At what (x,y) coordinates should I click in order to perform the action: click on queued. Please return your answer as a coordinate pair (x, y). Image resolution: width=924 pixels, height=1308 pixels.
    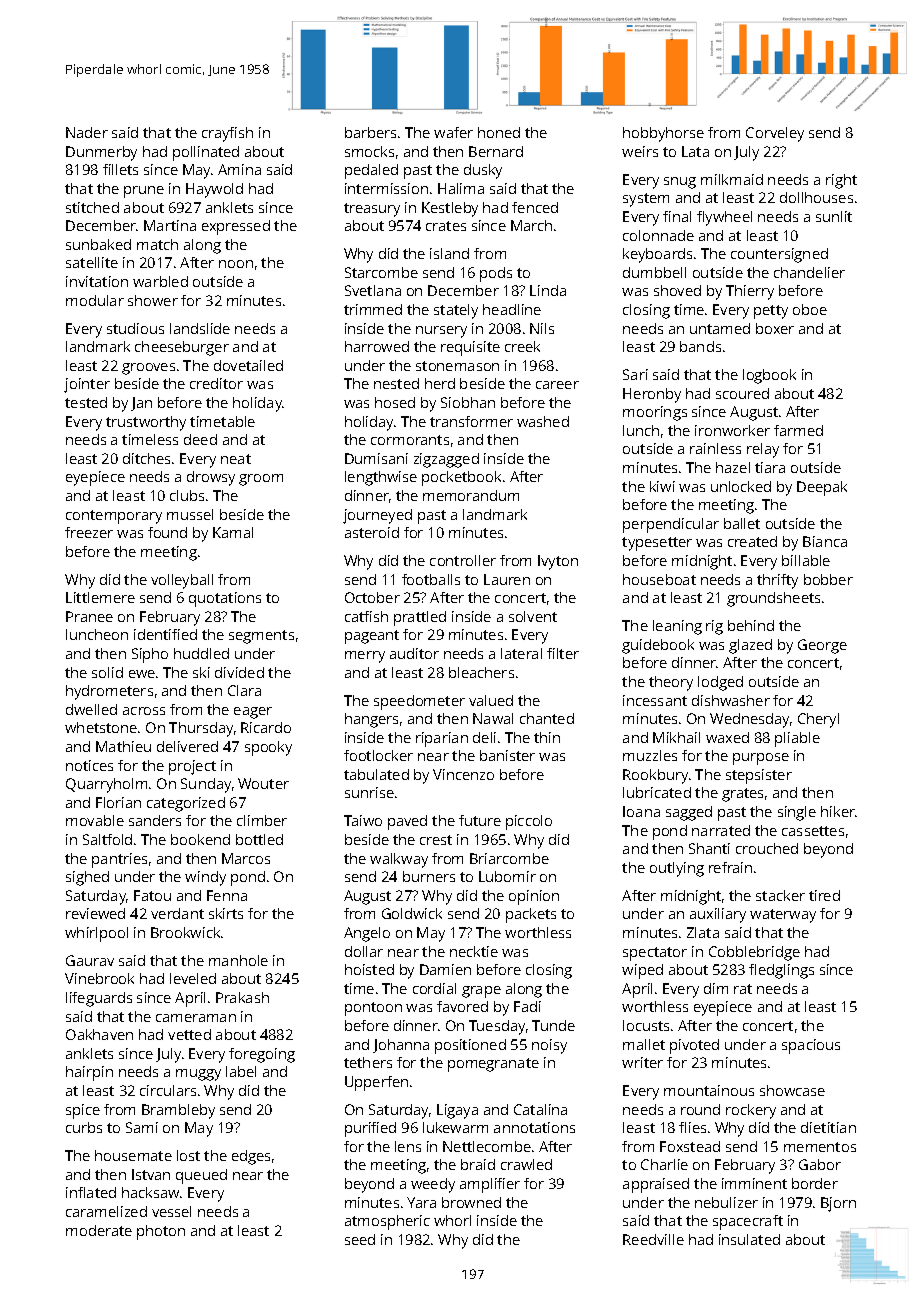
    Looking at the image, I should click on (201, 1176).
